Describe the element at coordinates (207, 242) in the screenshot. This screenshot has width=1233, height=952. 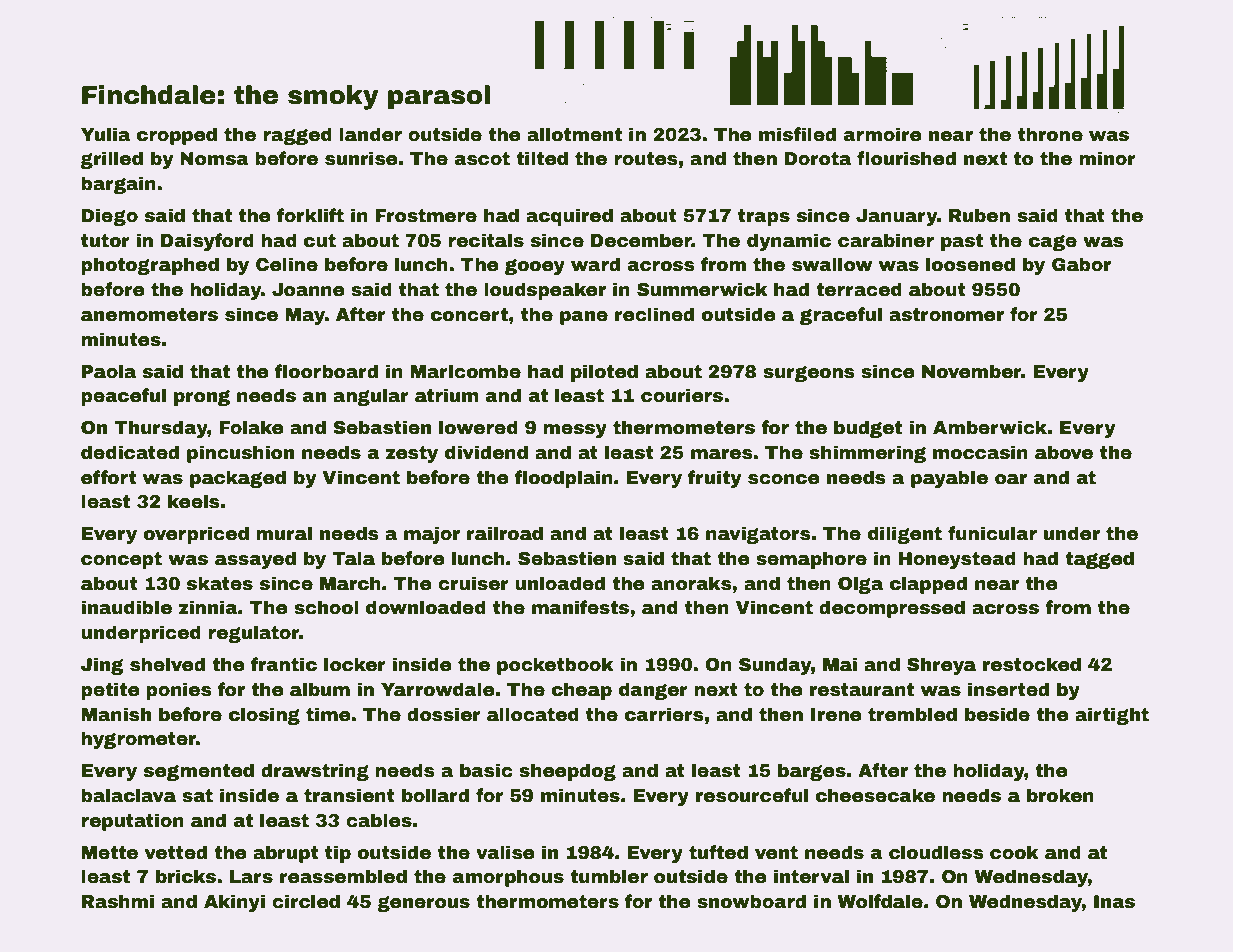
I see `Daisyford` at that location.
